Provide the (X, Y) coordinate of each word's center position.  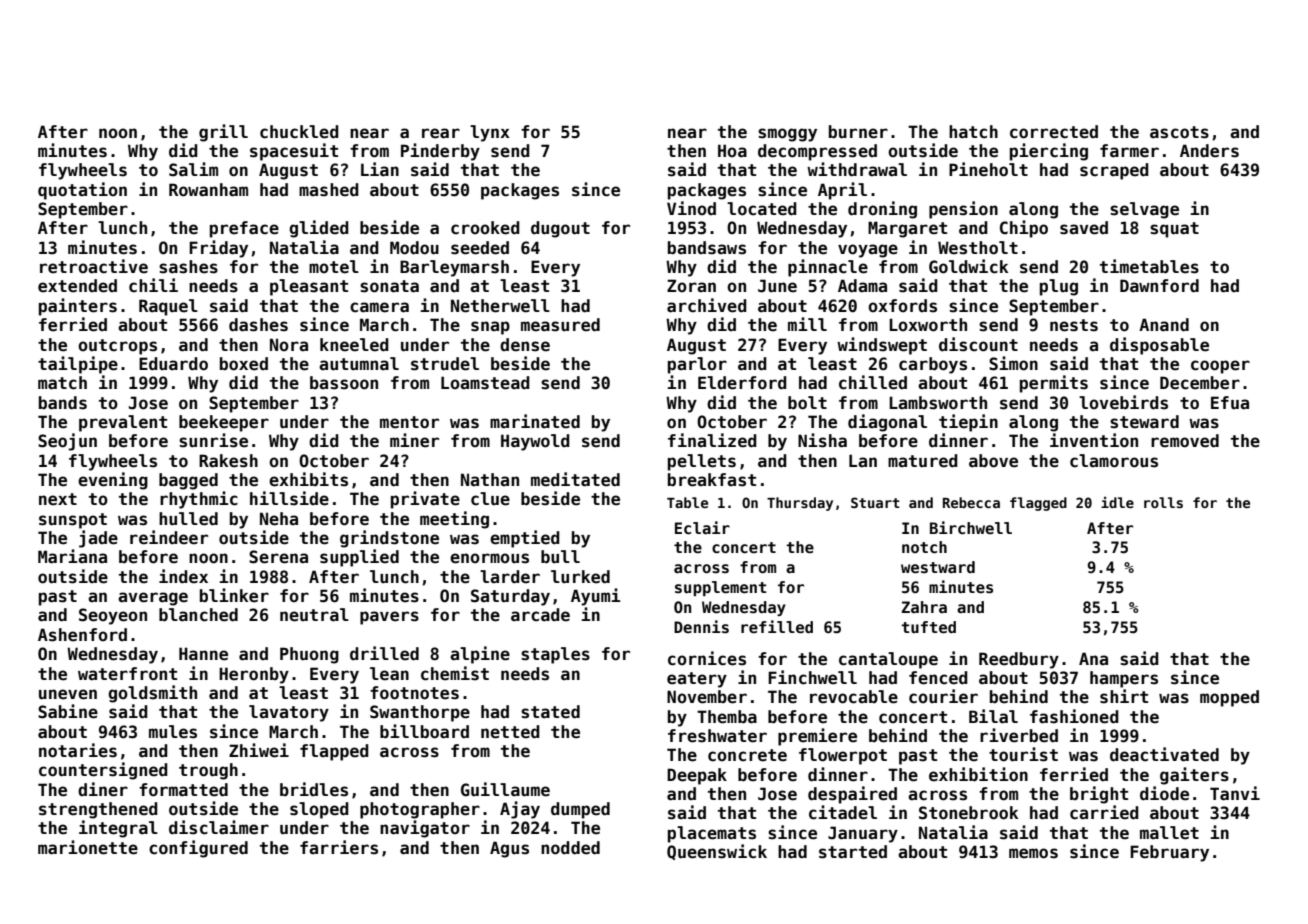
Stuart (875, 502)
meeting (454, 520)
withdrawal (857, 169)
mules (173, 732)
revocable (854, 697)
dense (525, 345)
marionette (88, 847)
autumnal (359, 364)
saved (1084, 228)
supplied (359, 558)
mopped (1229, 698)
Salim (193, 169)
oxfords (902, 306)
